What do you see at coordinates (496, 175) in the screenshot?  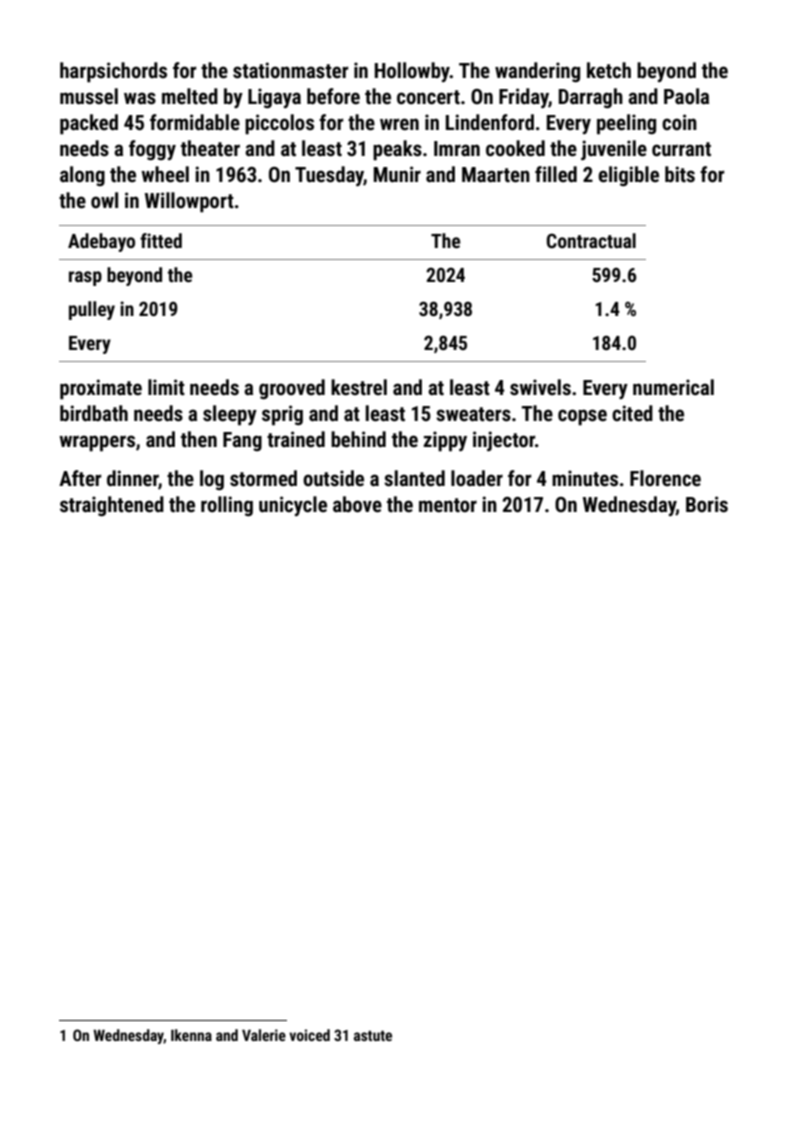 I see `Maarten` at bounding box center [496, 175].
